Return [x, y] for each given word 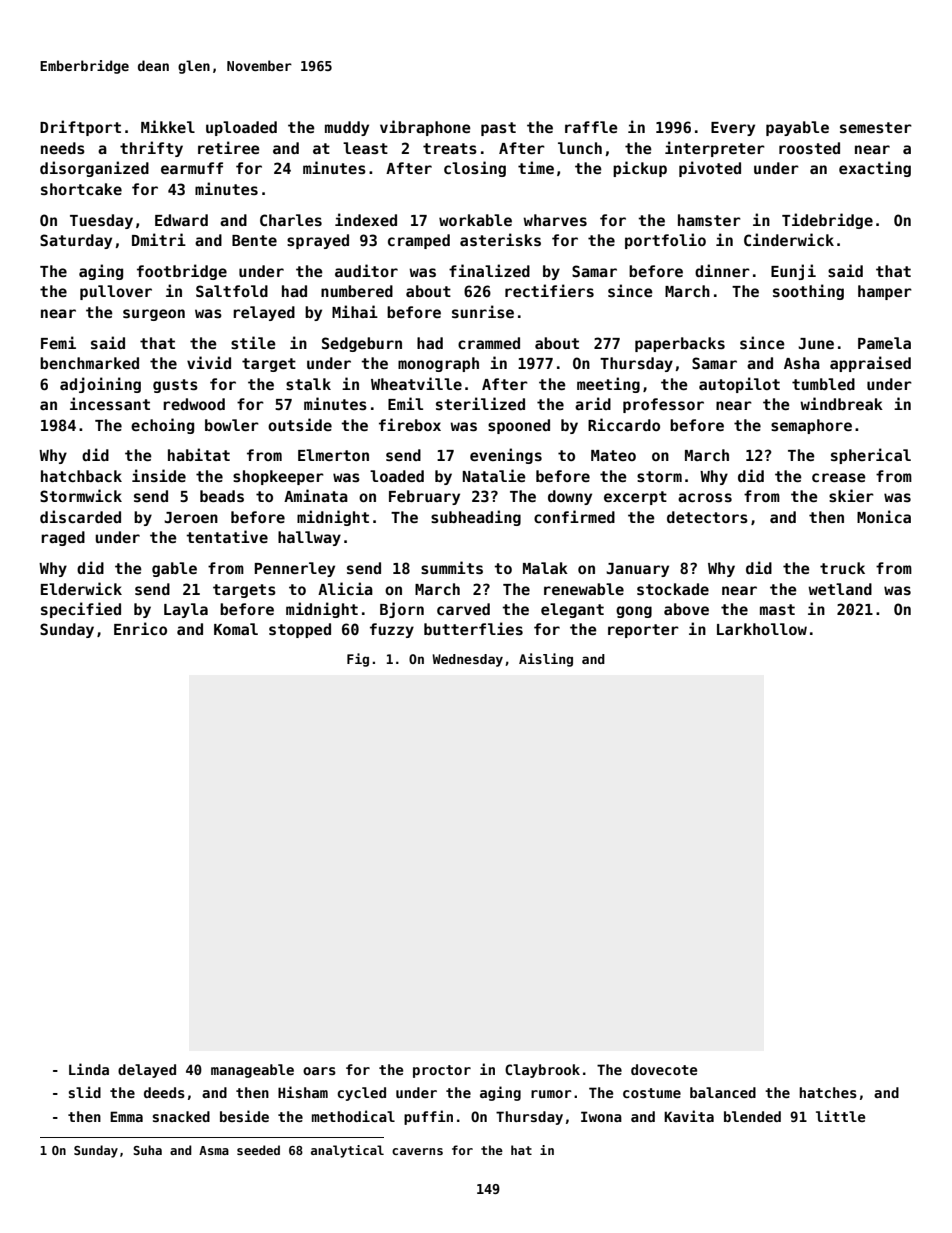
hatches [828, 1092]
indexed [366, 219]
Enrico [140, 628]
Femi [58, 342]
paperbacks [680, 344]
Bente [254, 240]
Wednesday [467, 660]
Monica [884, 516]
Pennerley [295, 569]
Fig [358, 660]
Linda [89, 1069]
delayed [147, 1071]
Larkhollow [762, 629]
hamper [885, 292]
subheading [476, 518]
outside [300, 424]
